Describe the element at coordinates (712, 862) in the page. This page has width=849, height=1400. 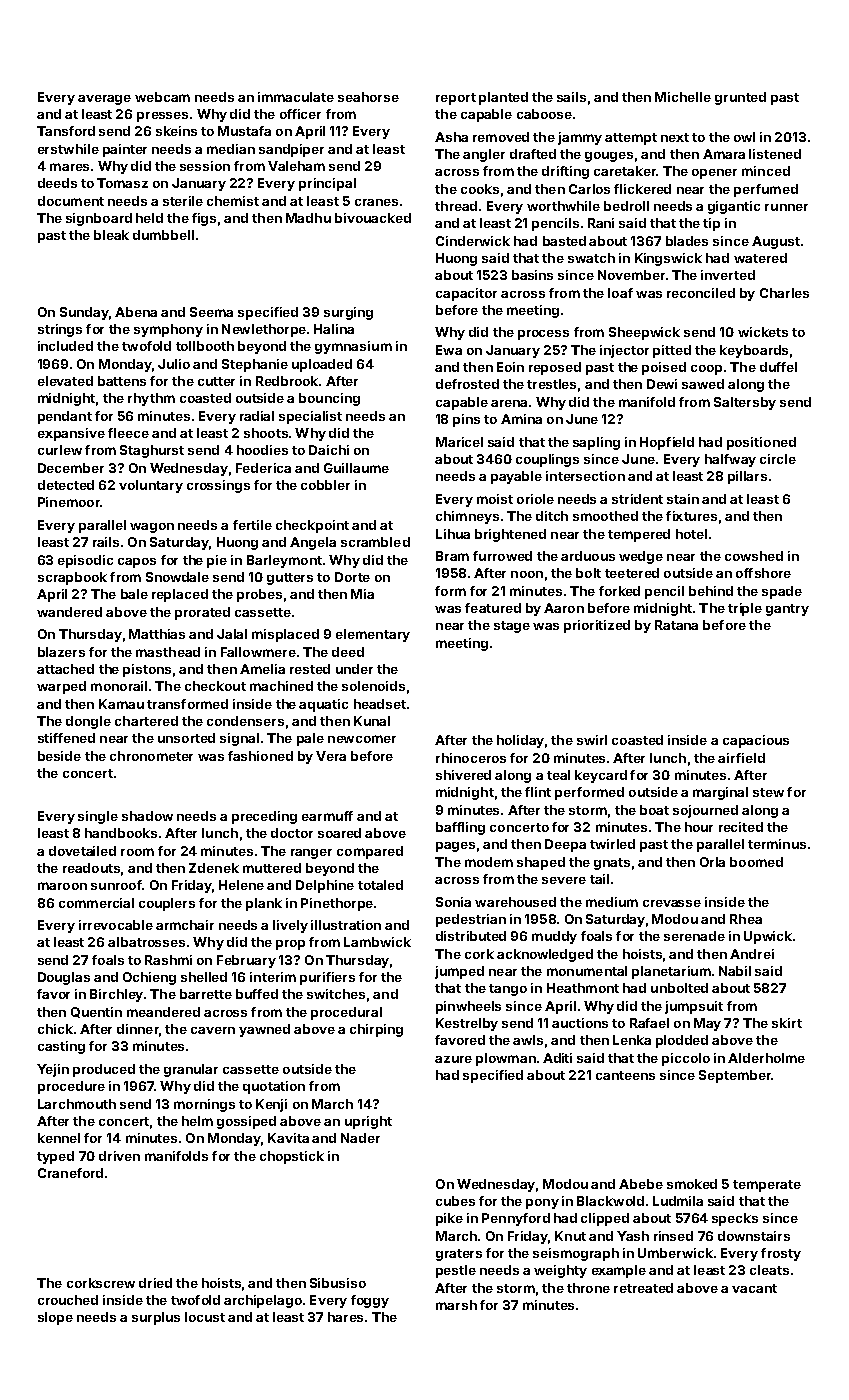
I see `Orla` at that location.
